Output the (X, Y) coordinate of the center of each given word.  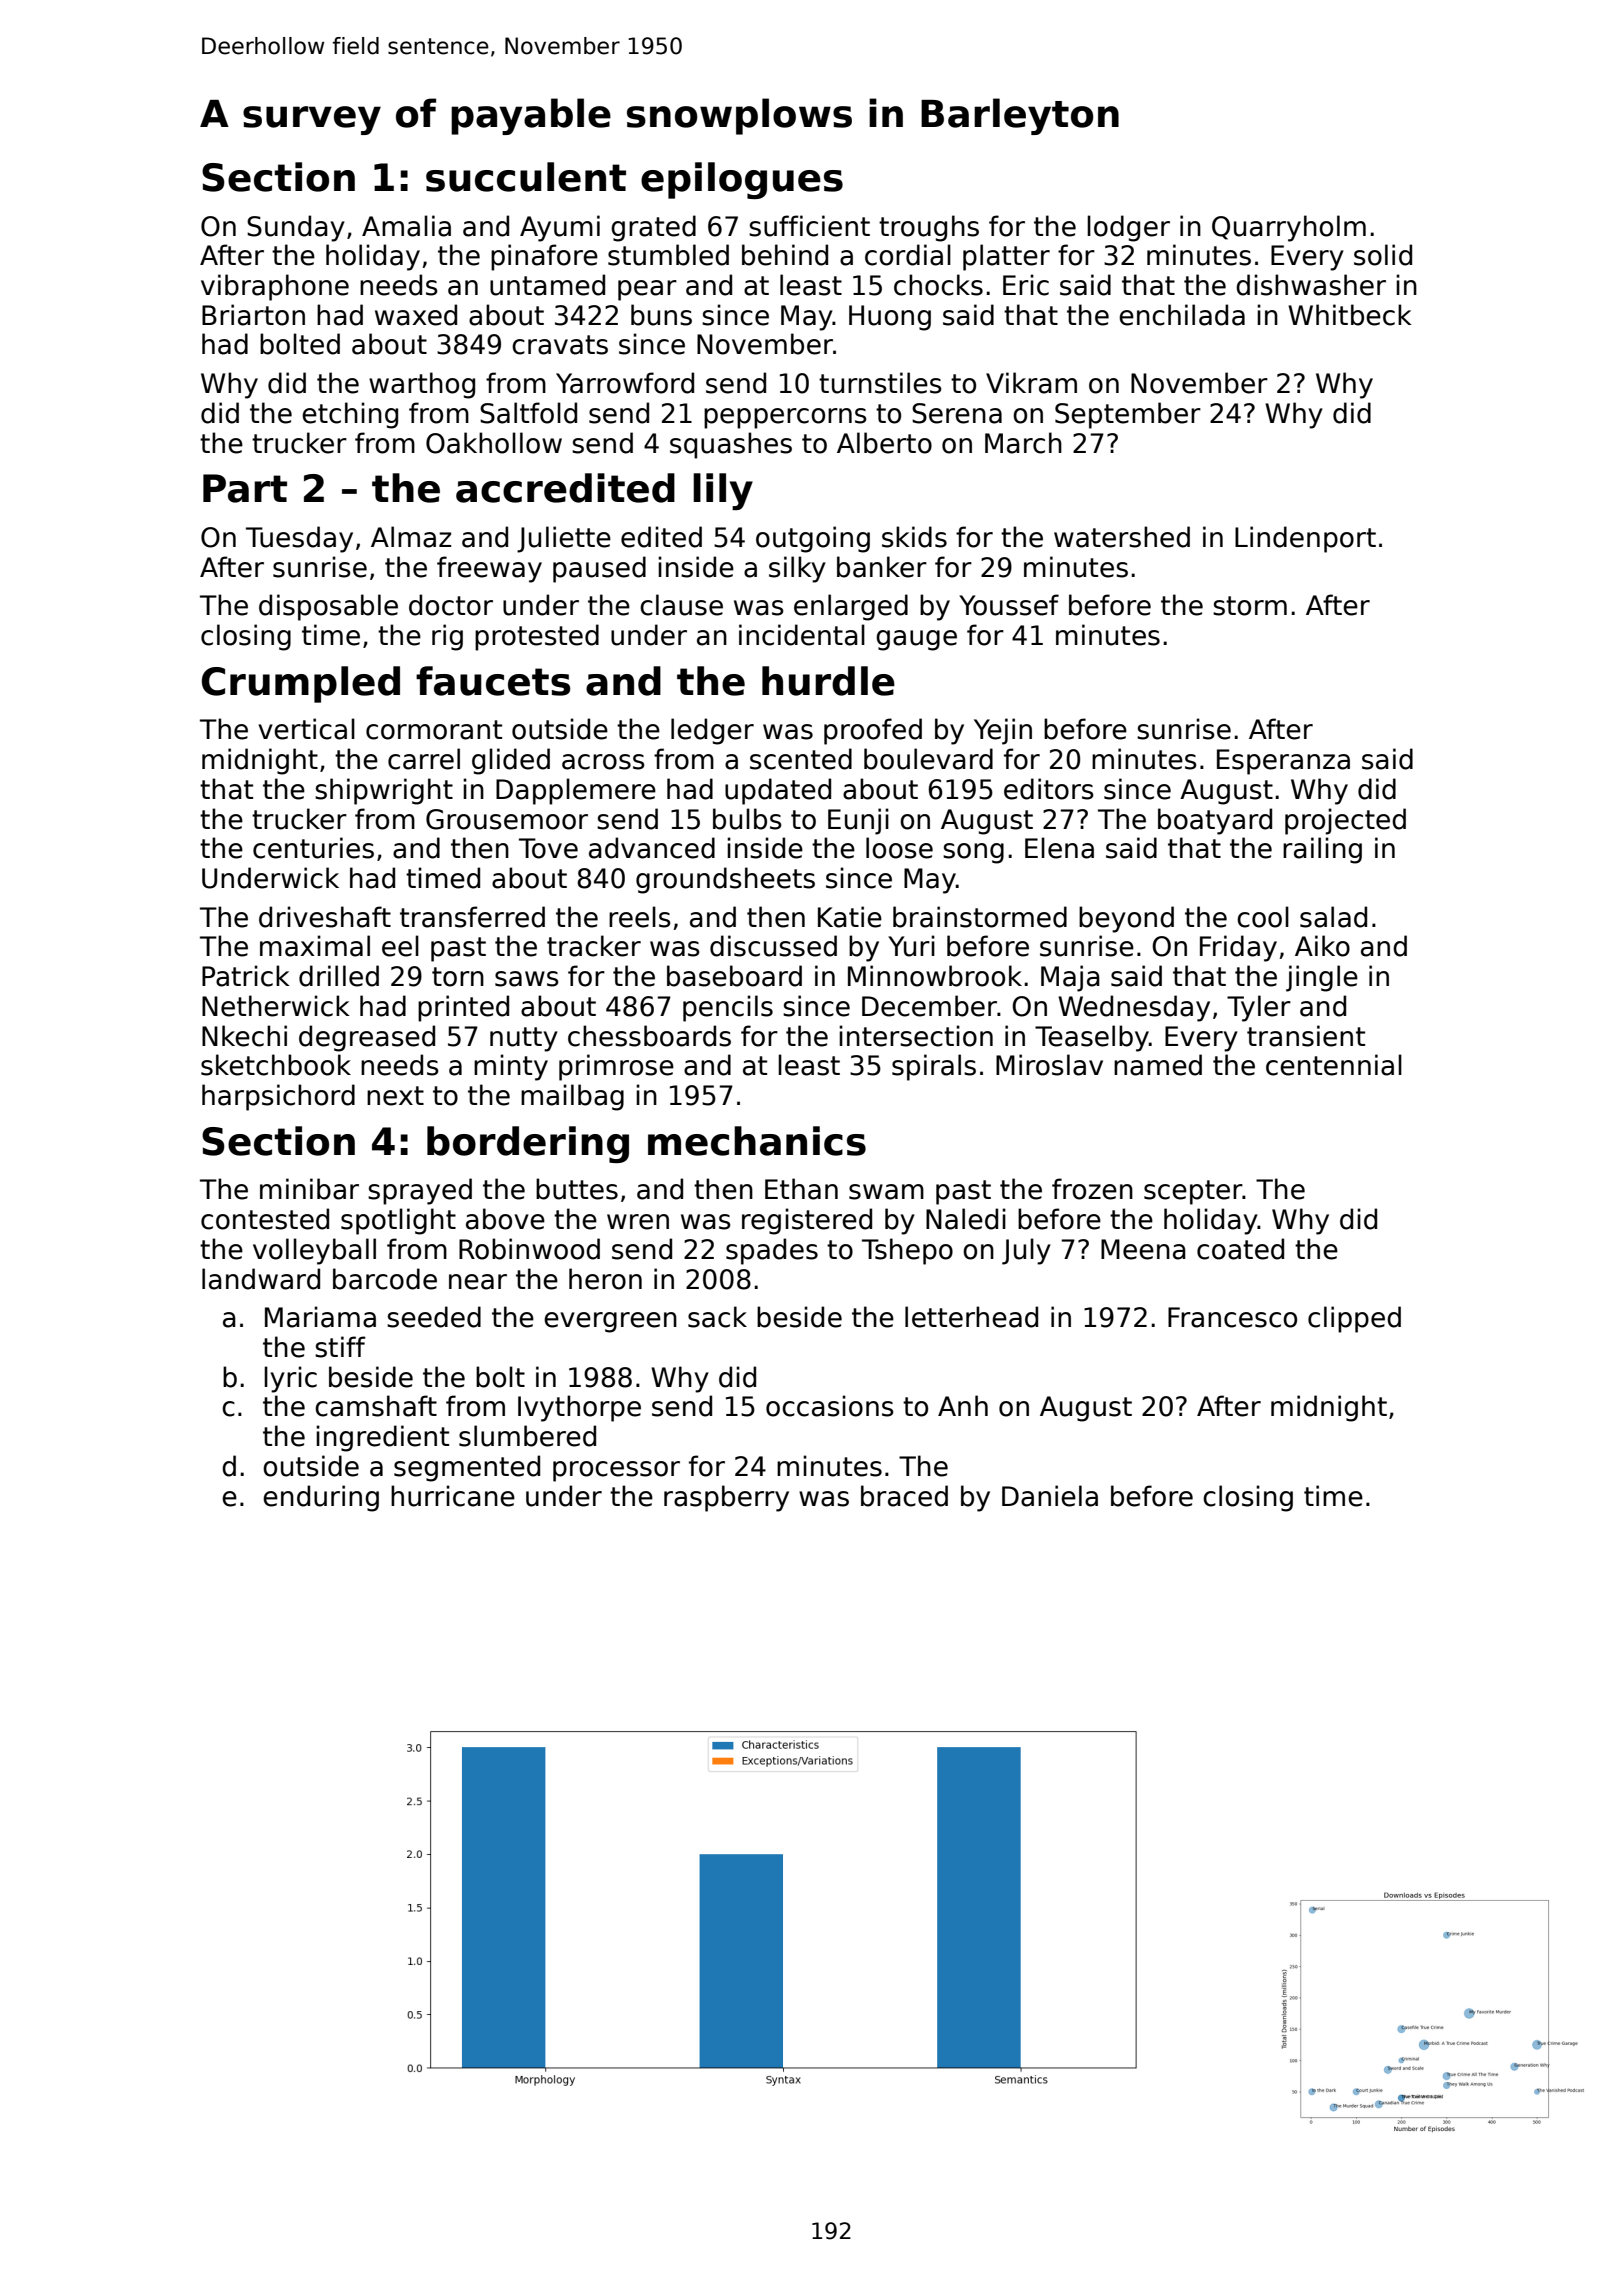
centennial (1334, 1065)
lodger (1128, 228)
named (1158, 1065)
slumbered (527, 1436)
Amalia (406, 226)
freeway (489, 569)
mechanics (757, 1141)
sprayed (420, 1191)
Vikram (1031, 383)
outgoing (813, 539)
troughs (929, 228)
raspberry (726, 1498)
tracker (594, 946)
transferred (472, 917)
